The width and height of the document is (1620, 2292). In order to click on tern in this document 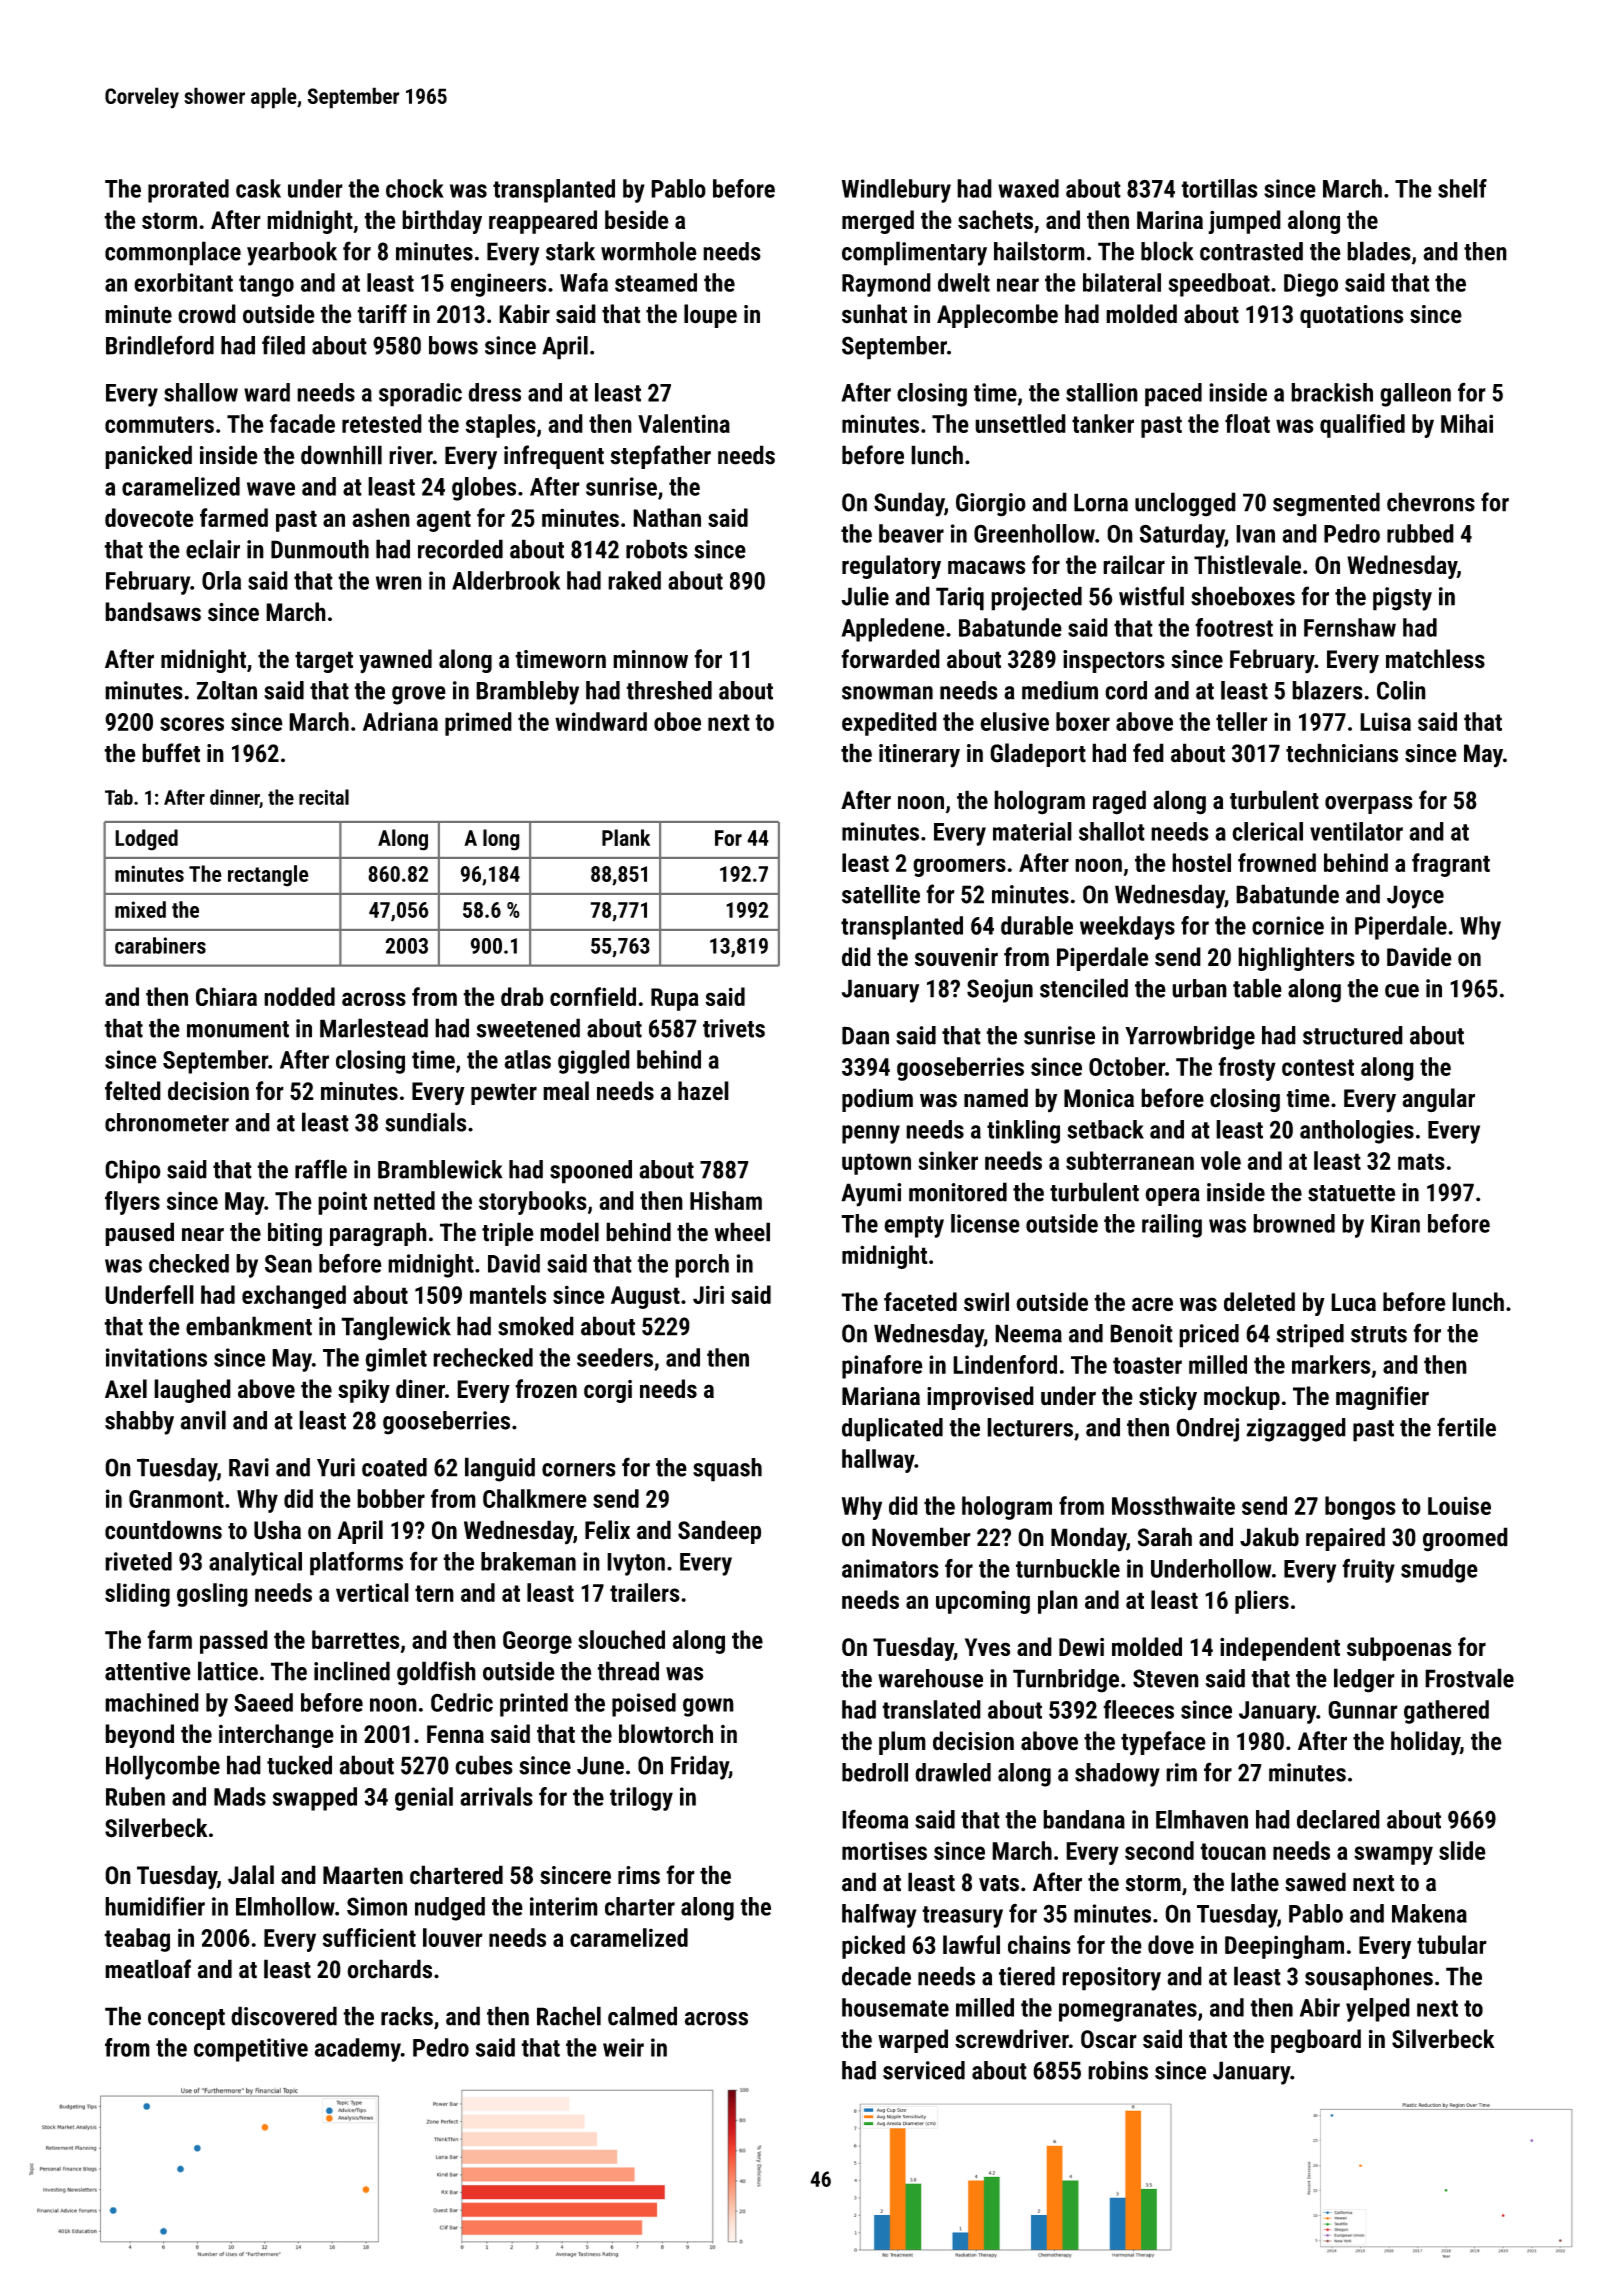, I will do `click(434, 1593)`.
